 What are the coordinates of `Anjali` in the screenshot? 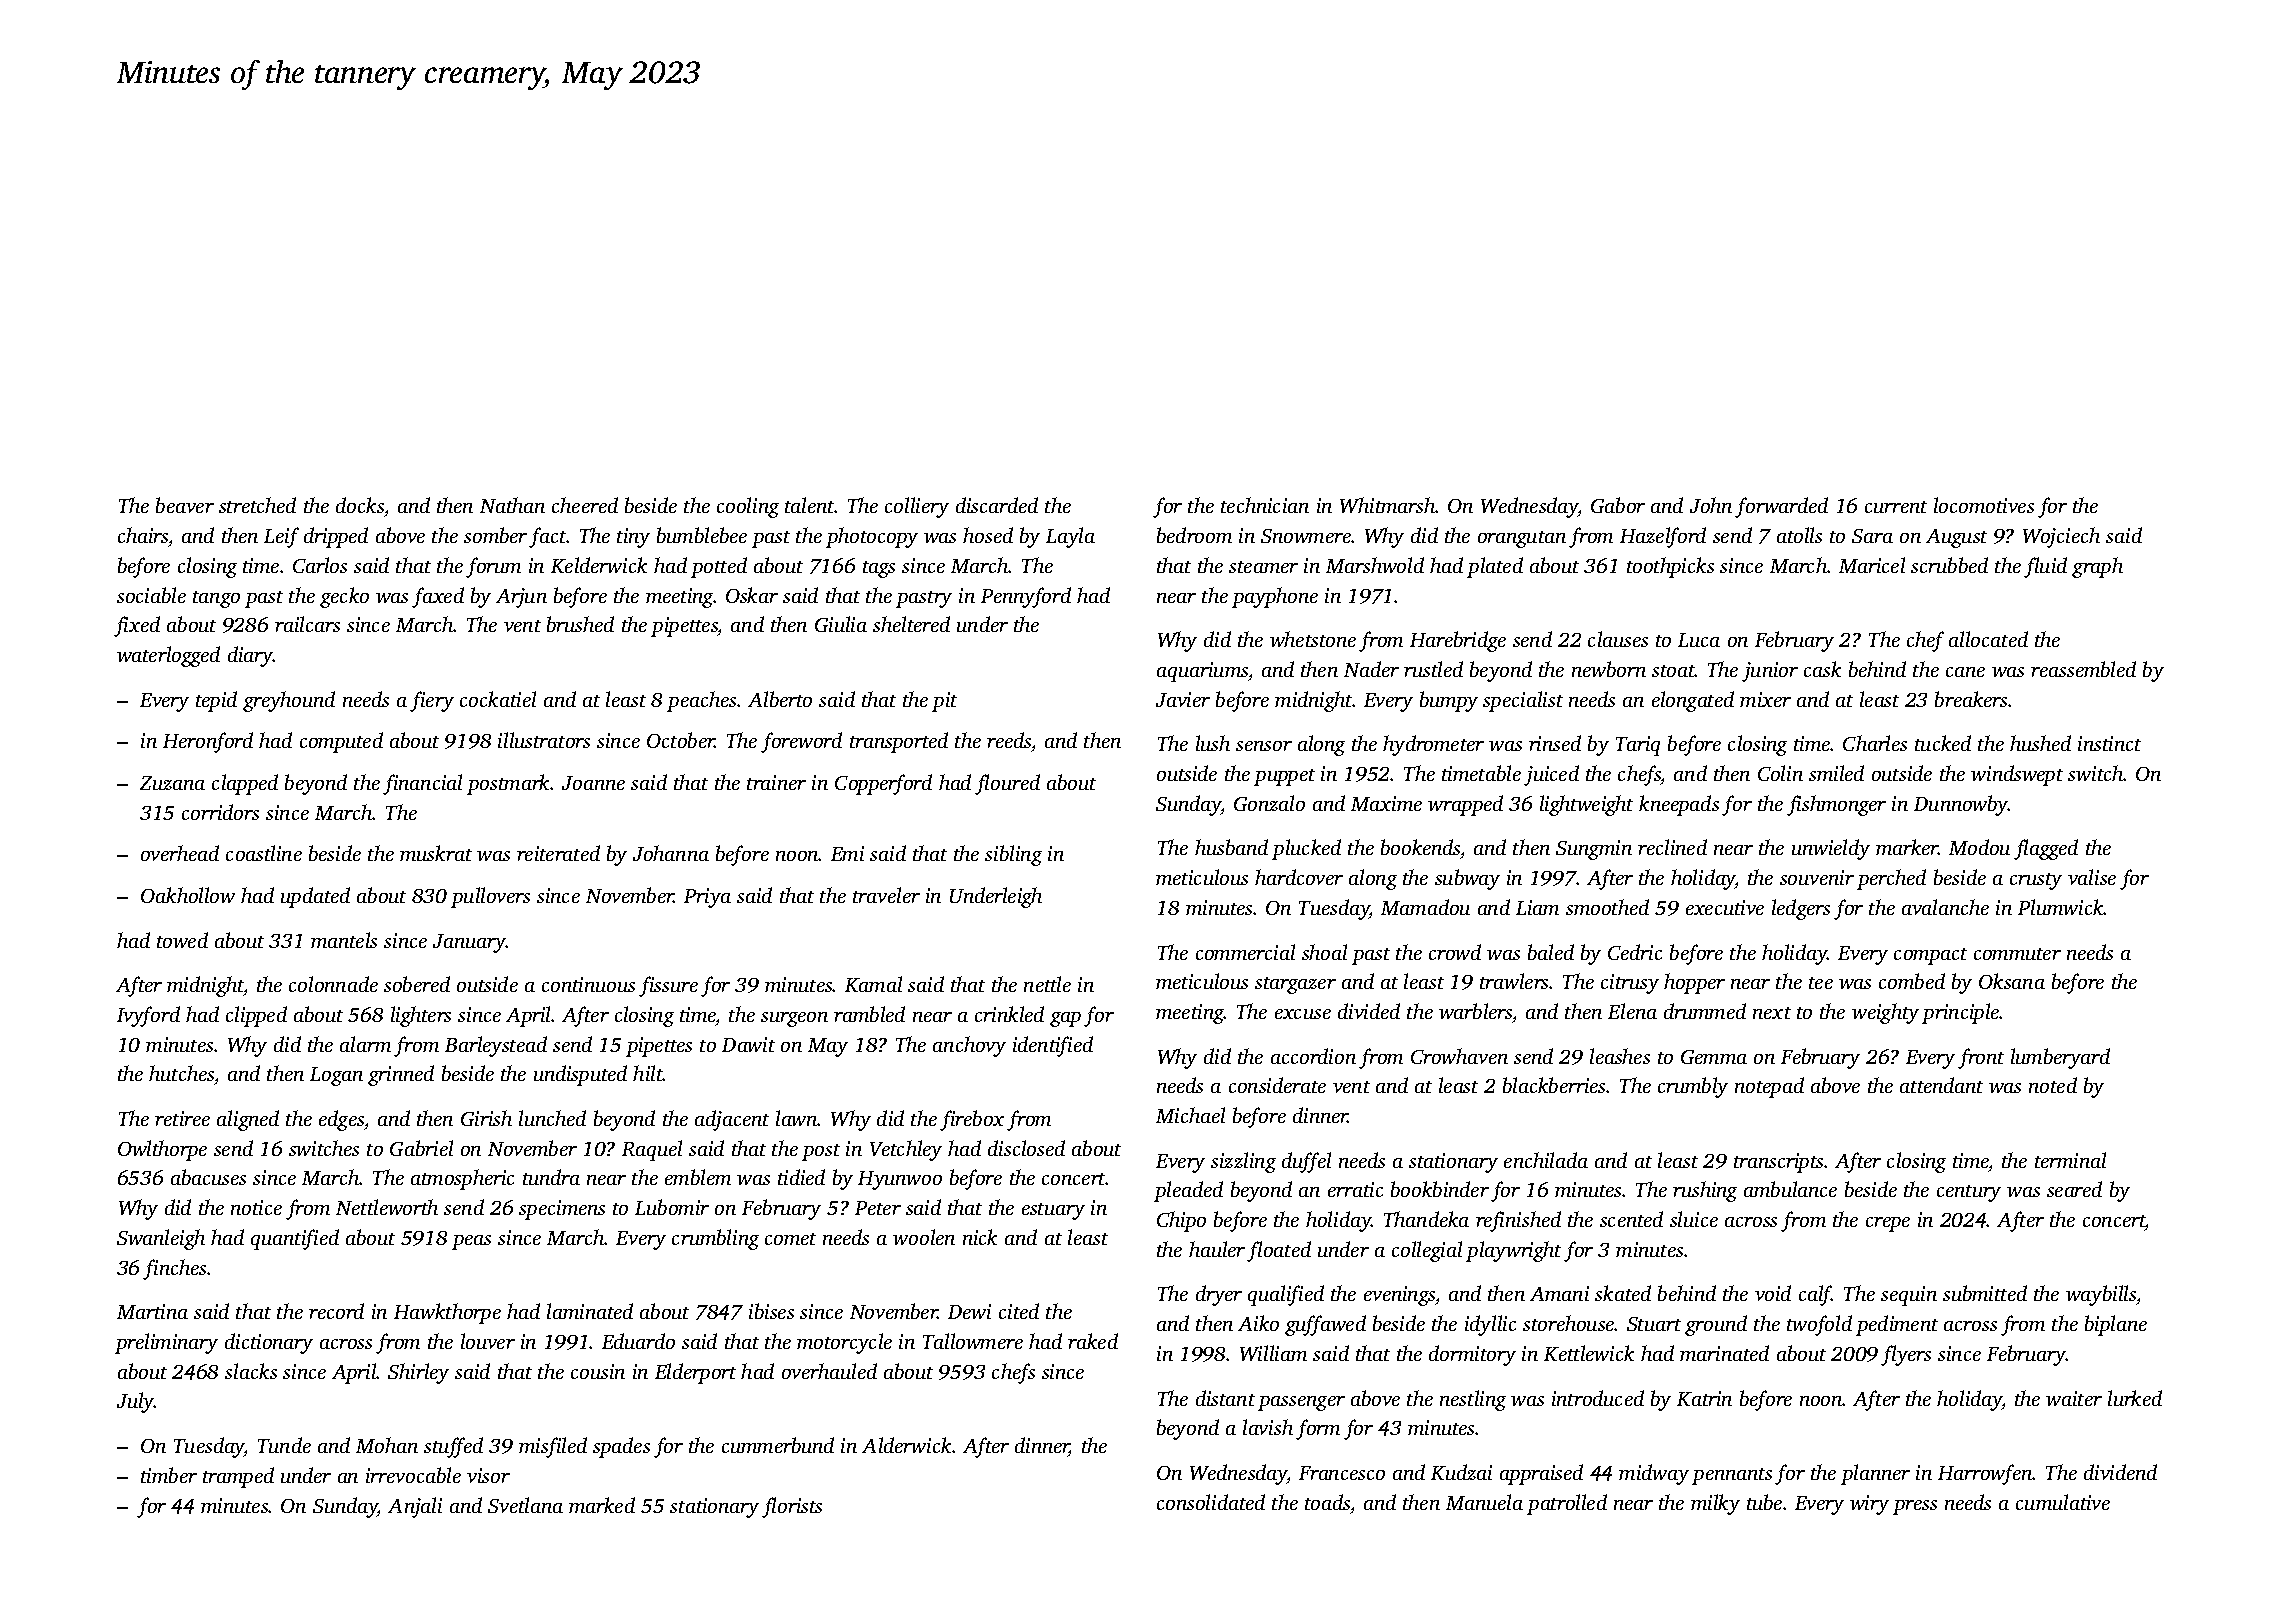 It's located at (415, 1507).
